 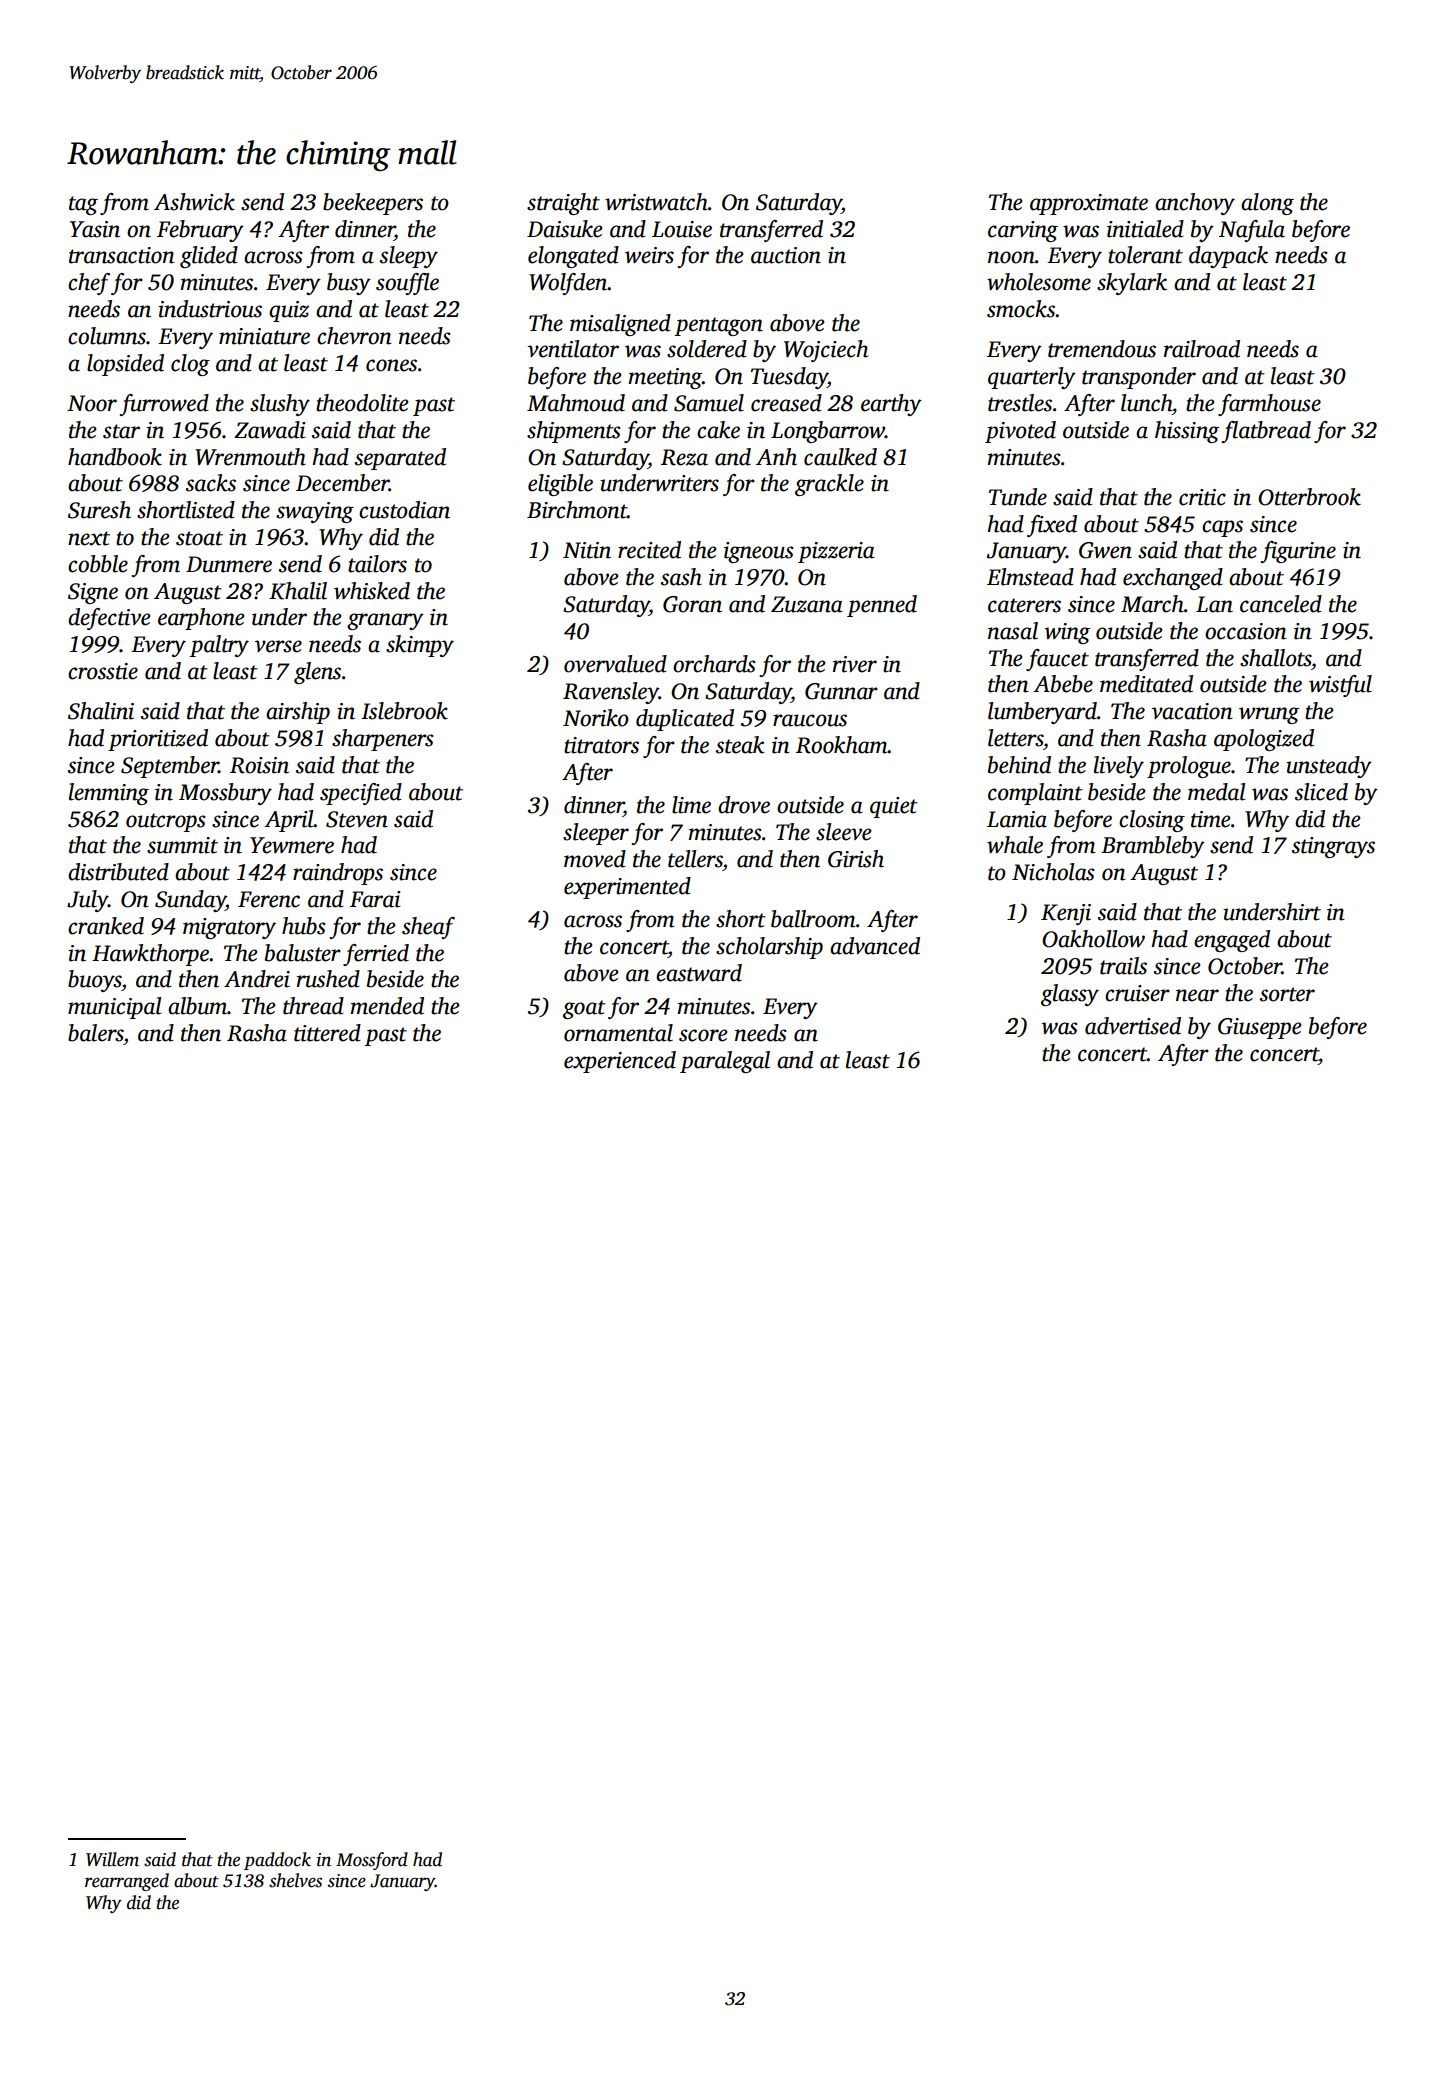 I want to click on Mossford, so click(x=372, y=1861).
